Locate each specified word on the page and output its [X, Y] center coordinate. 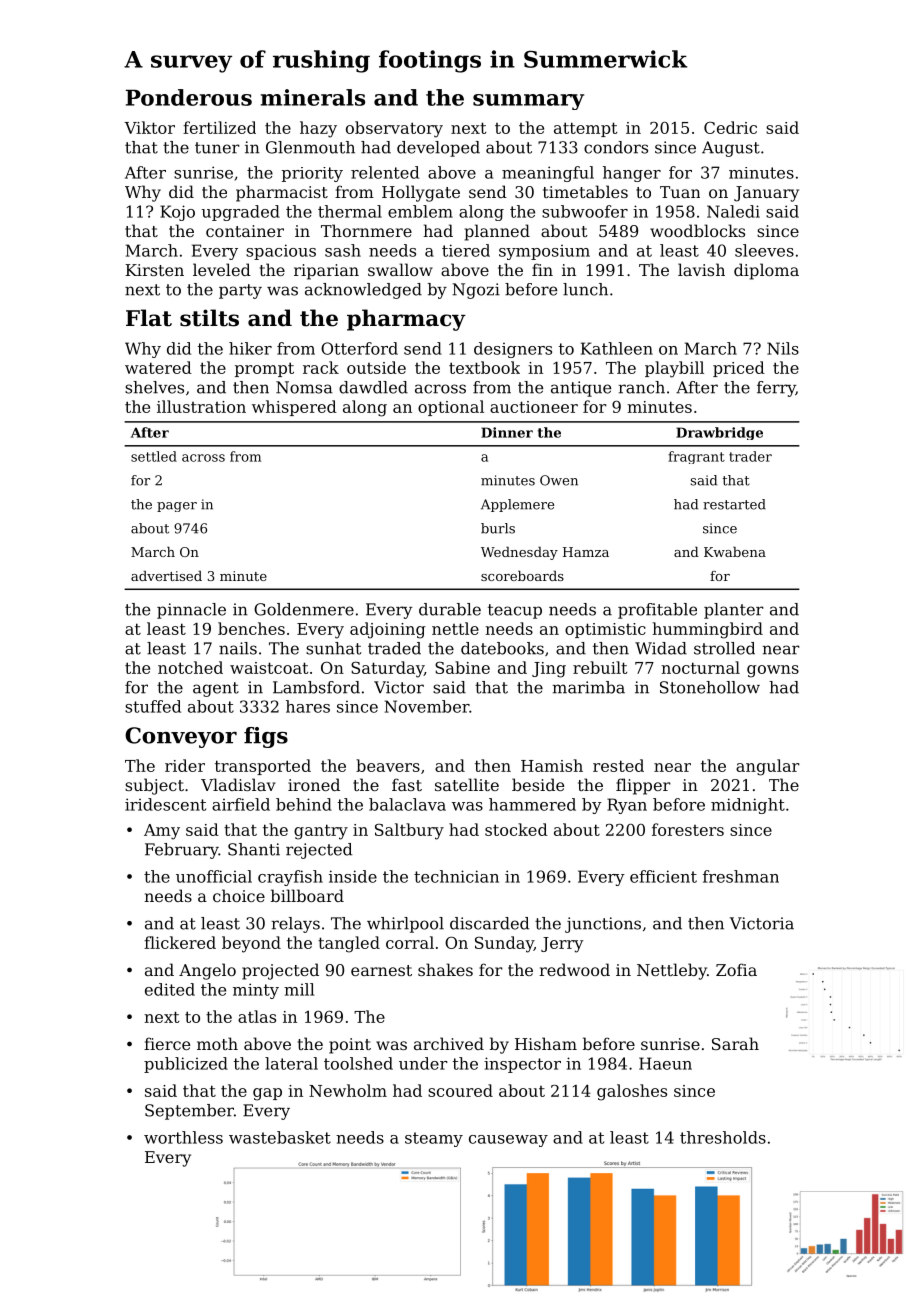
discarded [489, 923]
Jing [549, 670]
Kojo [177, 213]
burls [498, 528]
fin [542, 269]
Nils [783, 348]
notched [190, 667]
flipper [643, 786]
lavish [701, 269]
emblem [420, 211]
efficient [663, 876]
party [240, 291]
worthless [183, 1137]
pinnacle [191, 611]
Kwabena [735, 552]
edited [170, 989]
